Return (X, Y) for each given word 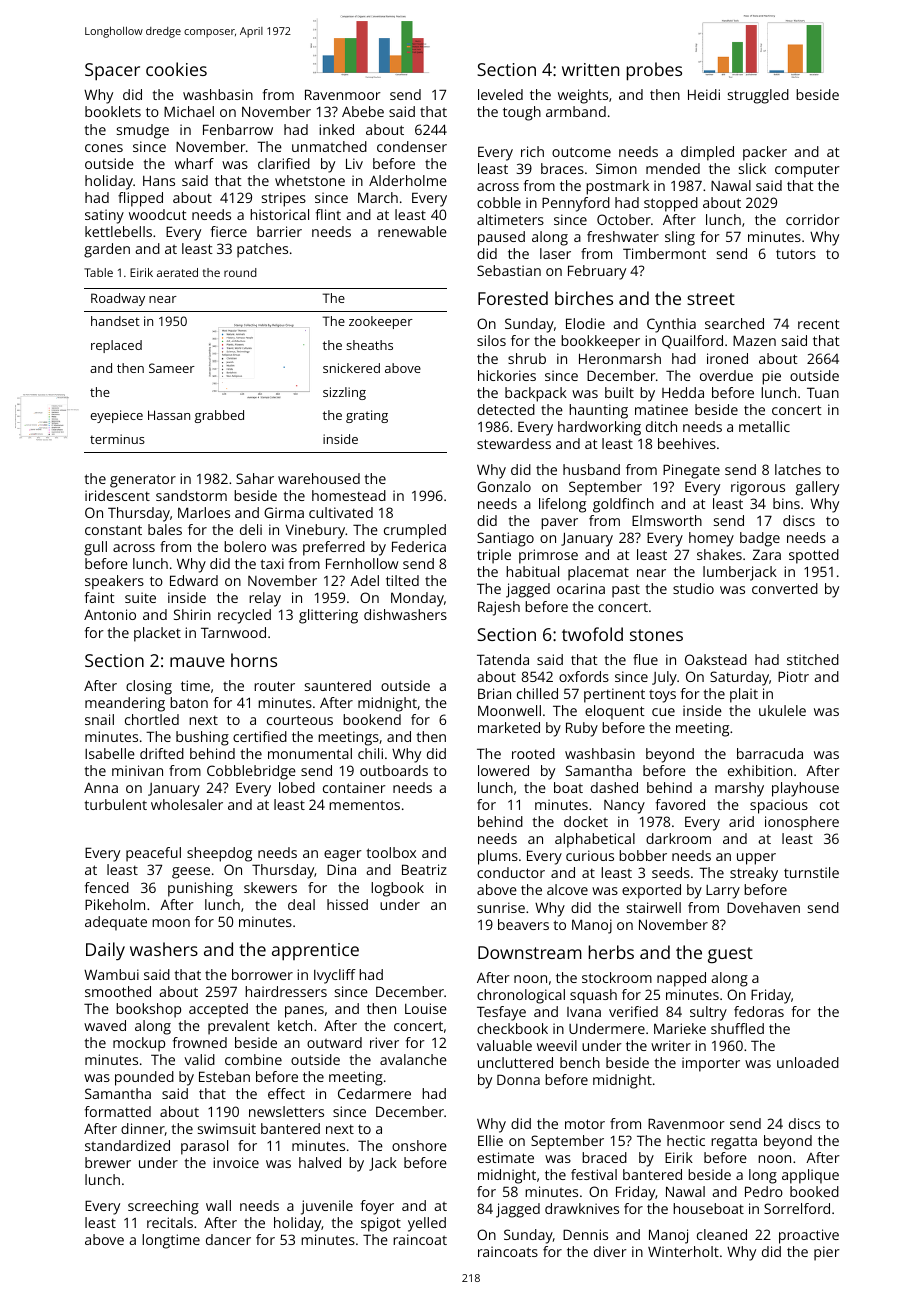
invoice (236, 1162)
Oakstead (716, 659)
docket (586, 821)
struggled (758, 96)
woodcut (158, 214)
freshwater (623, 236)
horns (254, 660)
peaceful (153, 854)
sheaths (369, 345)
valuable (504, 1045)
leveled (500, 94)
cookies (176, 69)
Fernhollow (362, 563)
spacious (779, 806)
